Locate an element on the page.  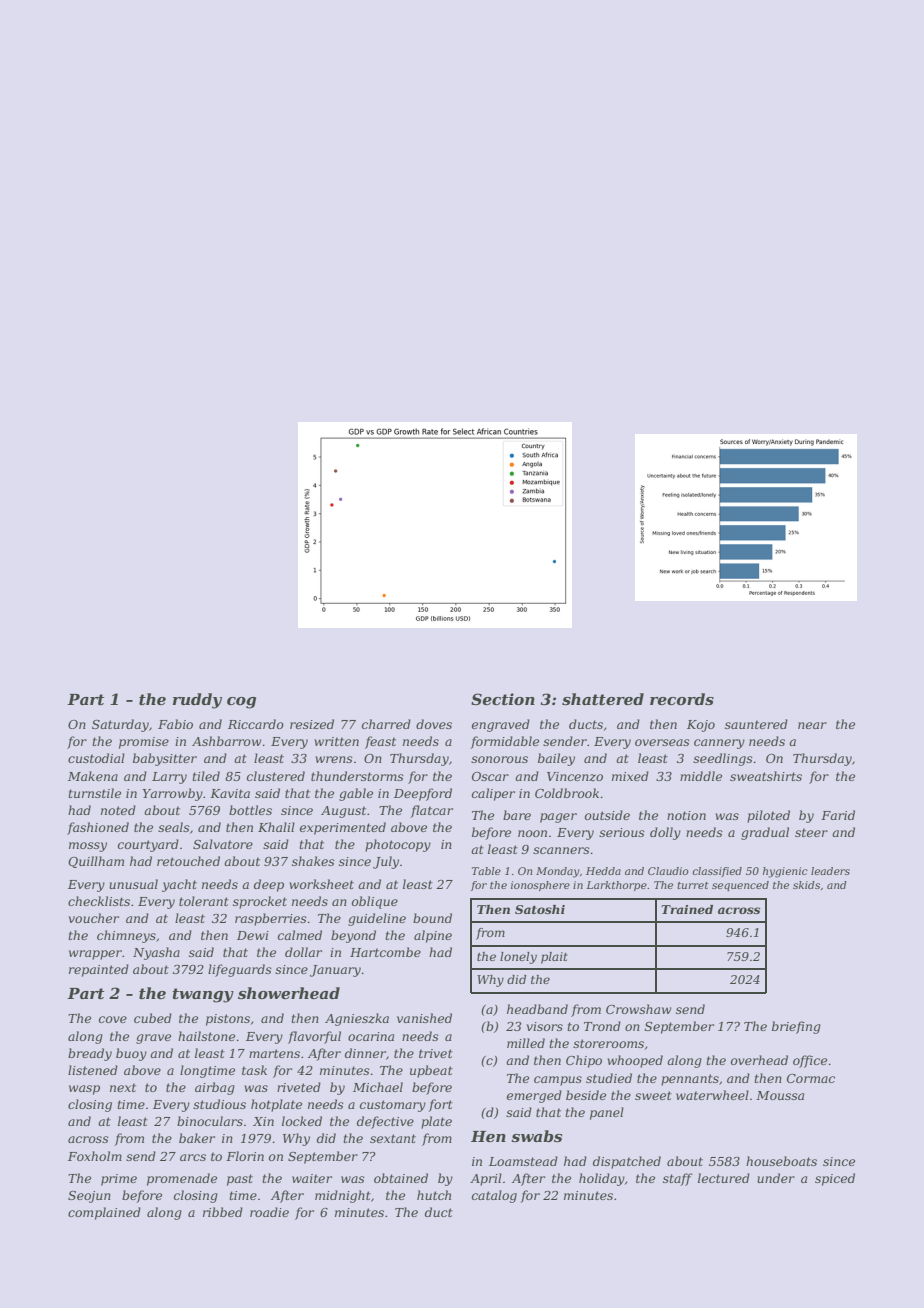
briefing is located at coordinates (796, 1027).
